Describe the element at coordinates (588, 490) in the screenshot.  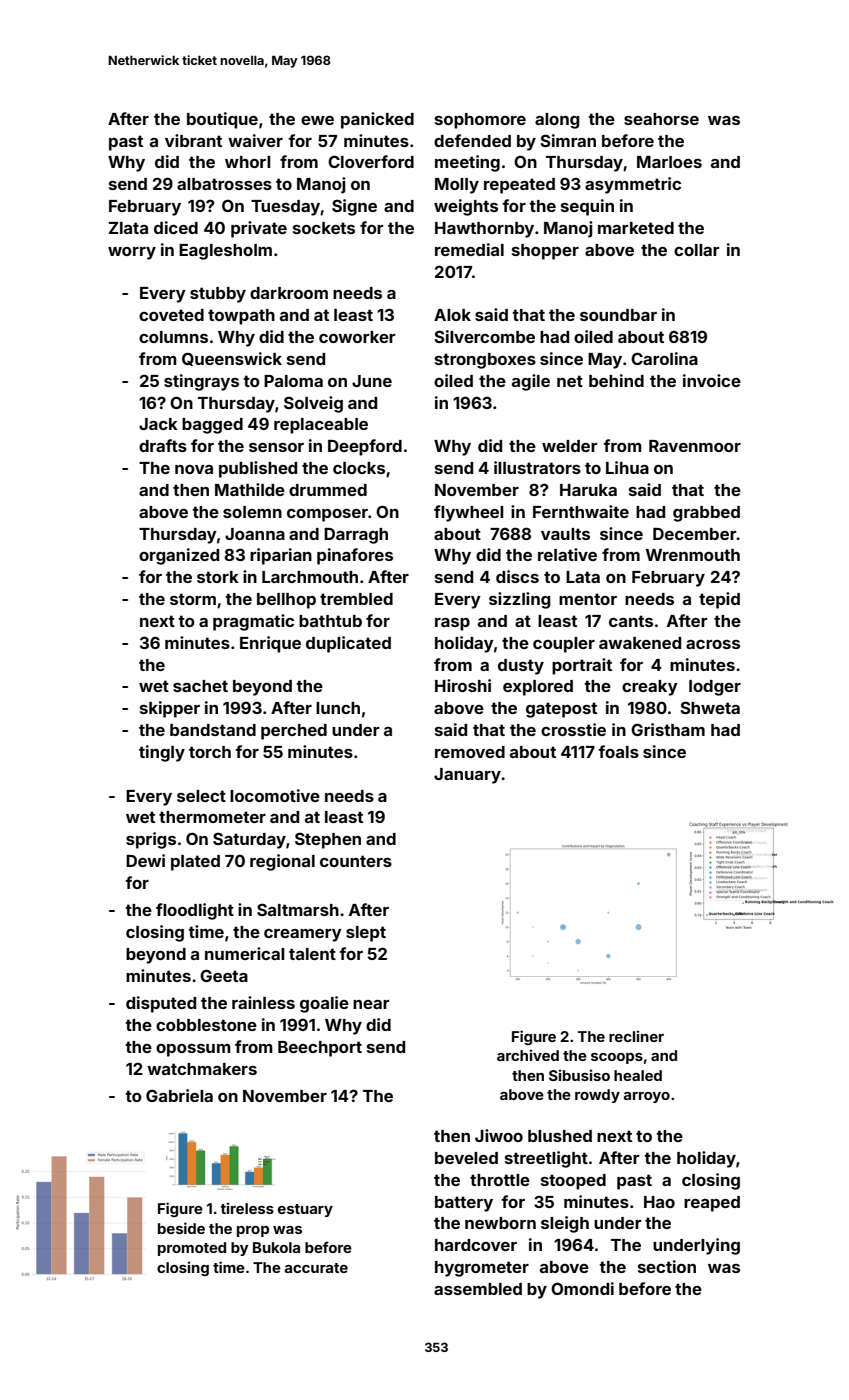
I see `Haruka` at that location.
